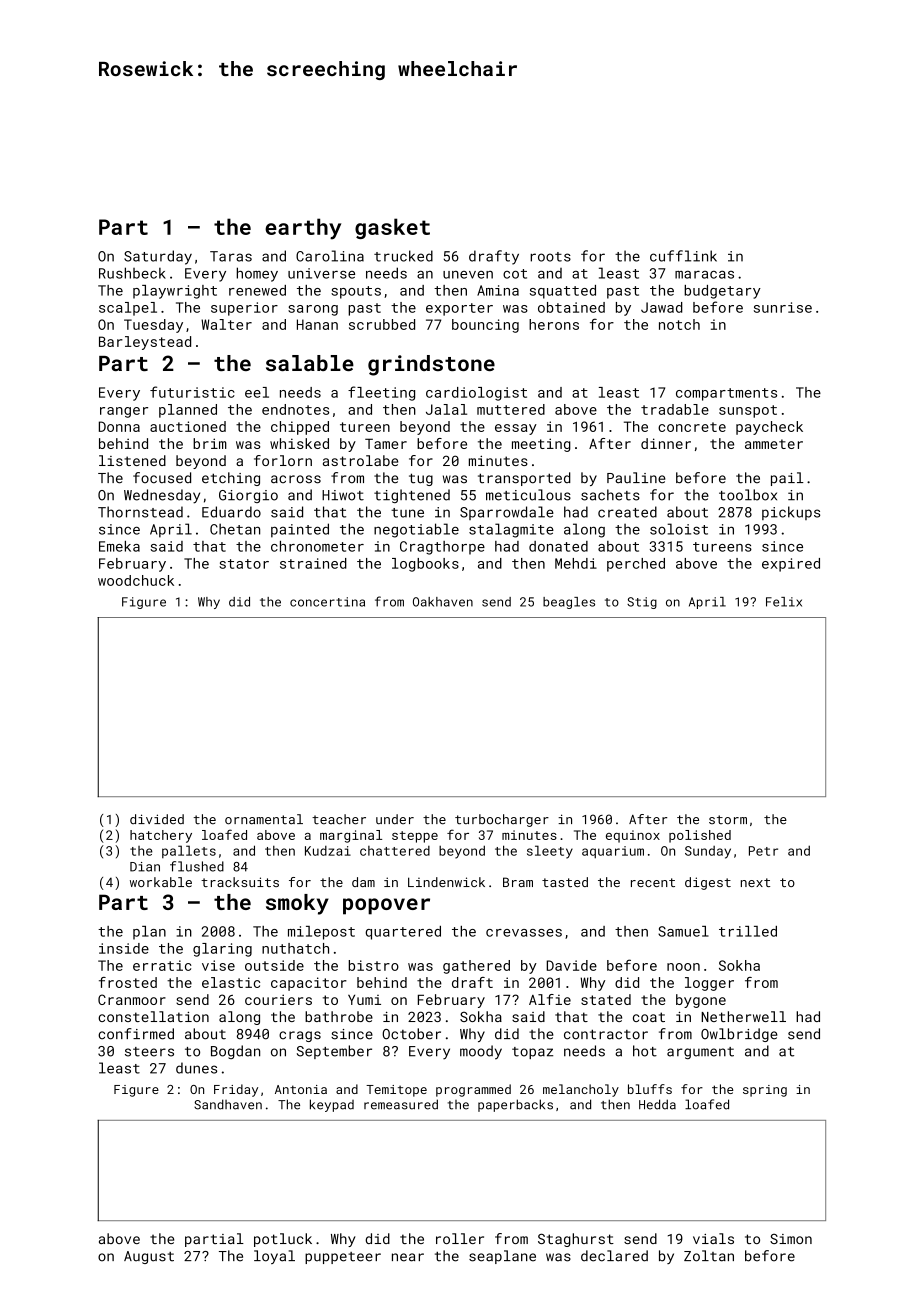 The height and width of the screenshot is (1308, 924). I want to click on ornamental, so click(264, 819).
